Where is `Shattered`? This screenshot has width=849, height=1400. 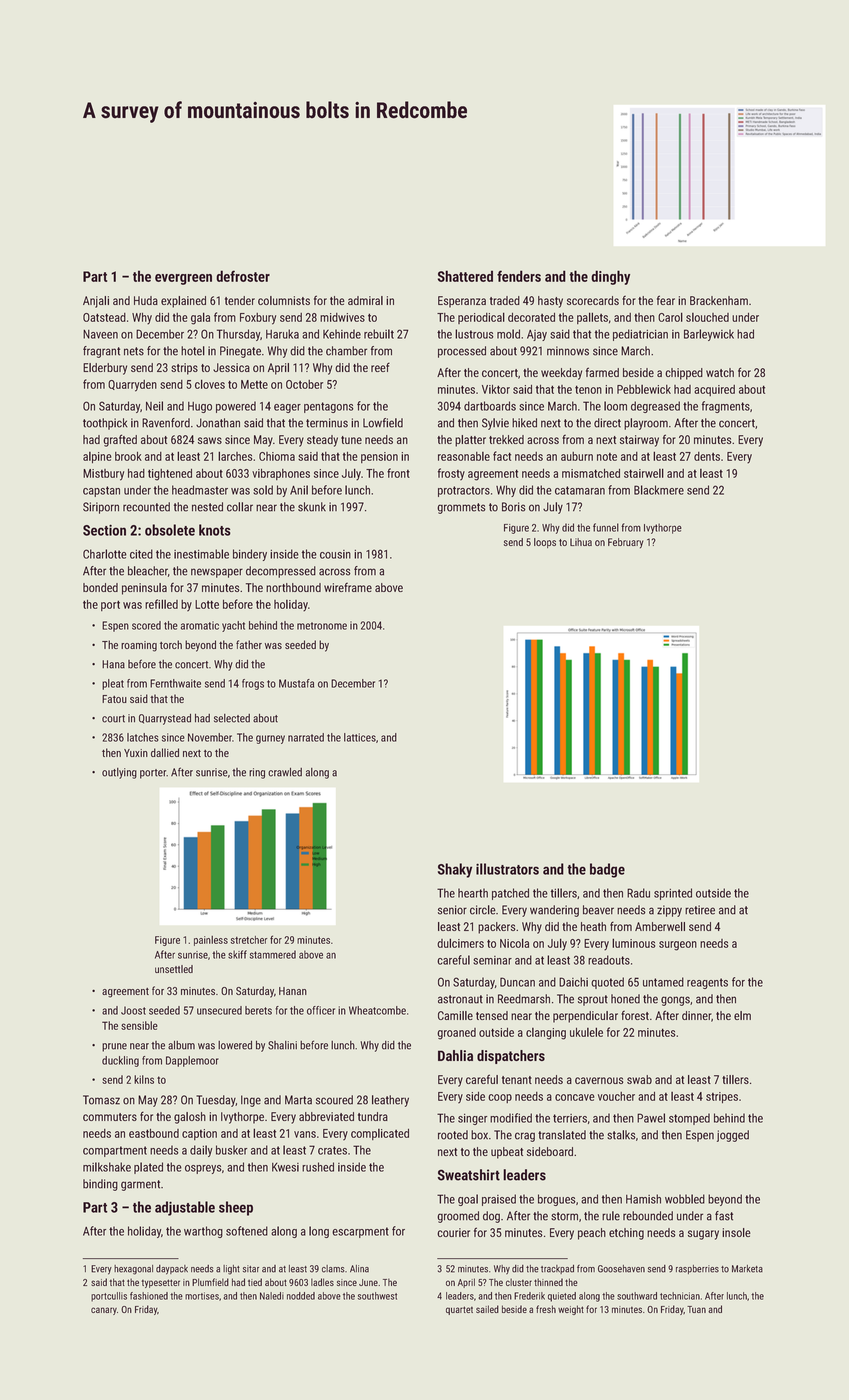 Shattered is located at coordinates (465, 276).
